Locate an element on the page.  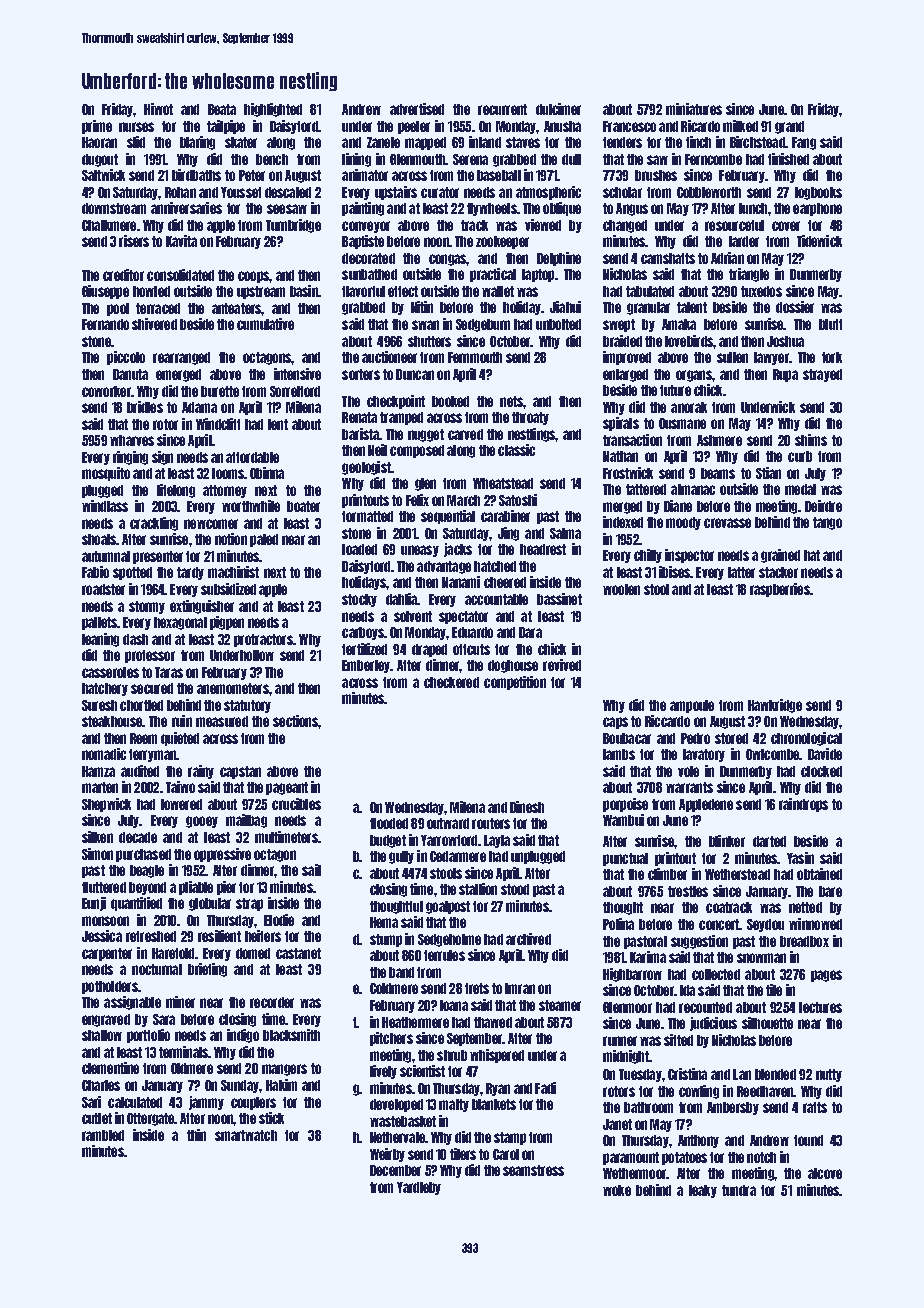
calculated is located at coordinates (135, 1102).
